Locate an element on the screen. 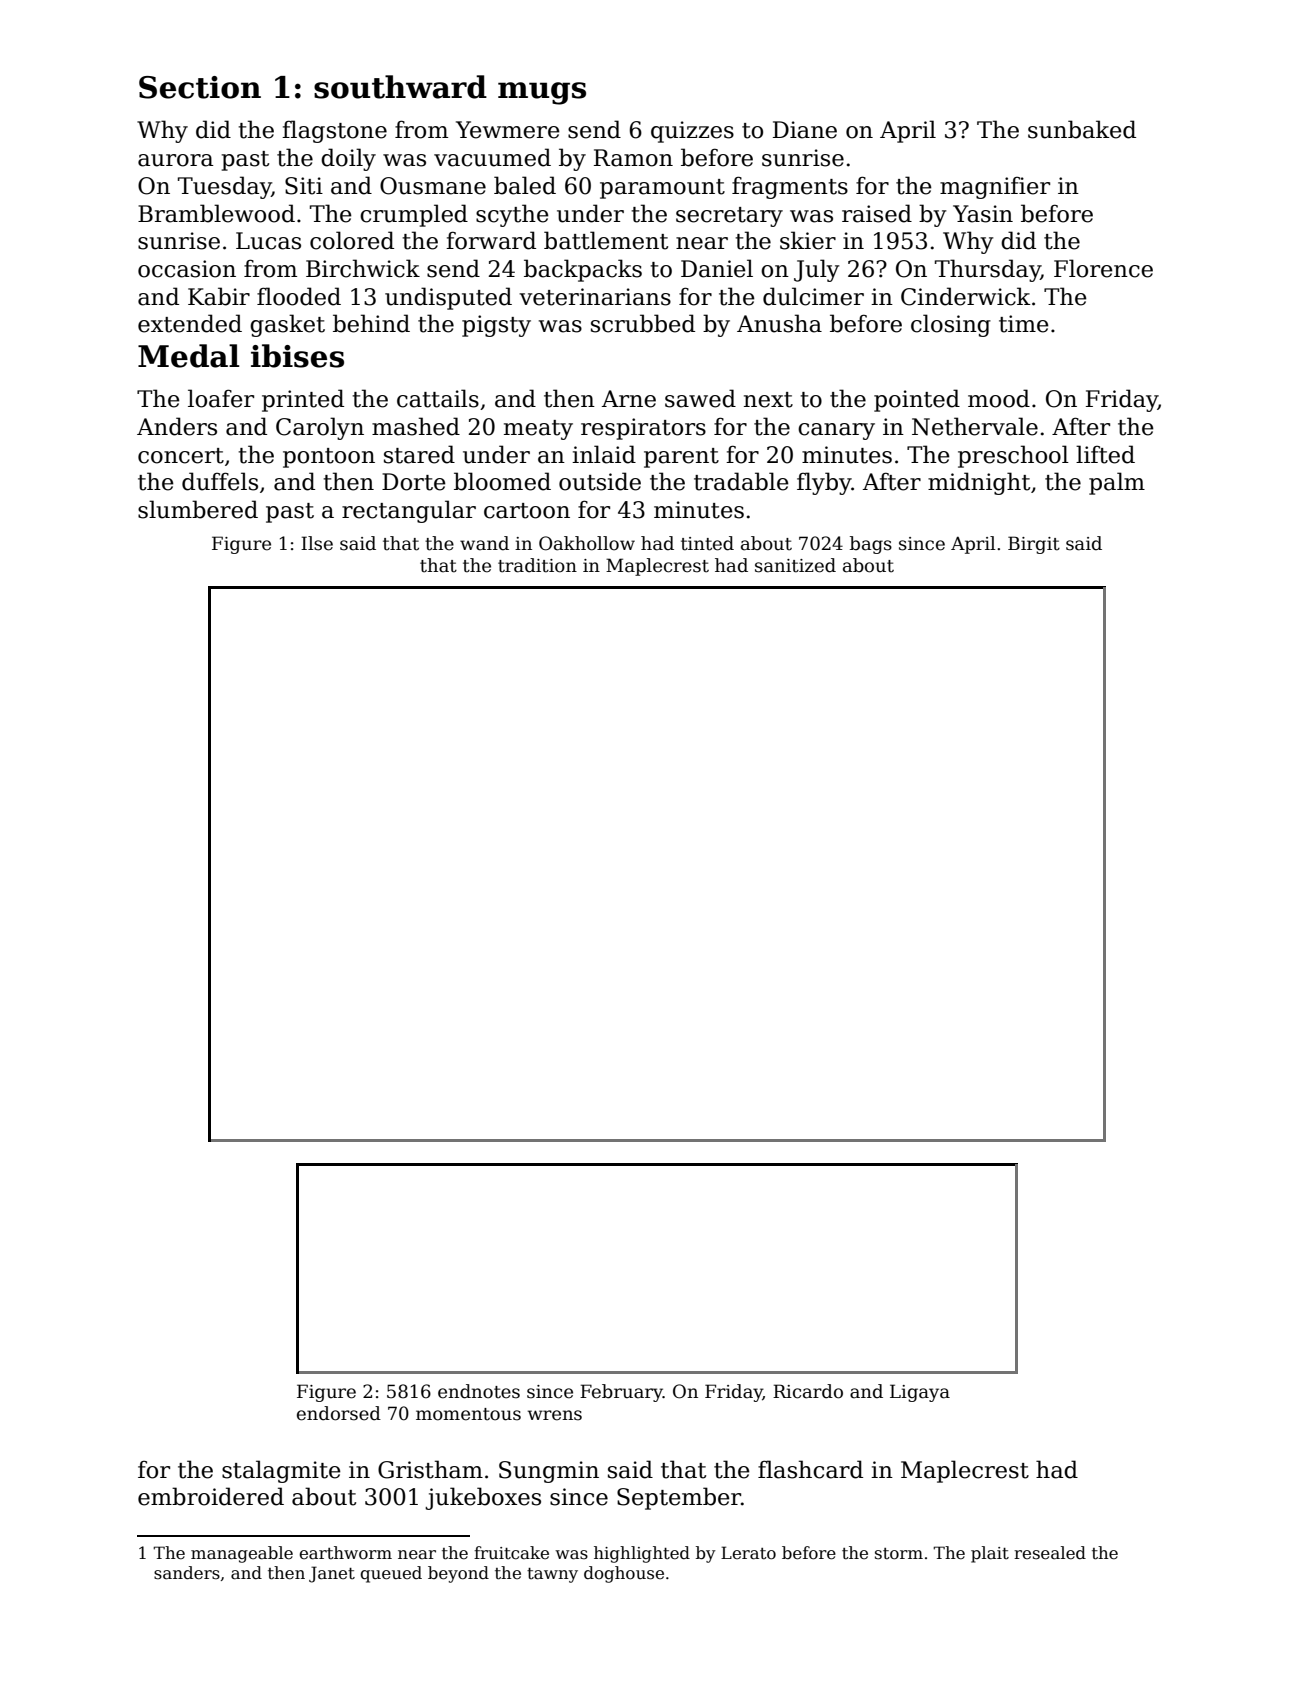  Ligaya is located at coordinates (920, 1393).
